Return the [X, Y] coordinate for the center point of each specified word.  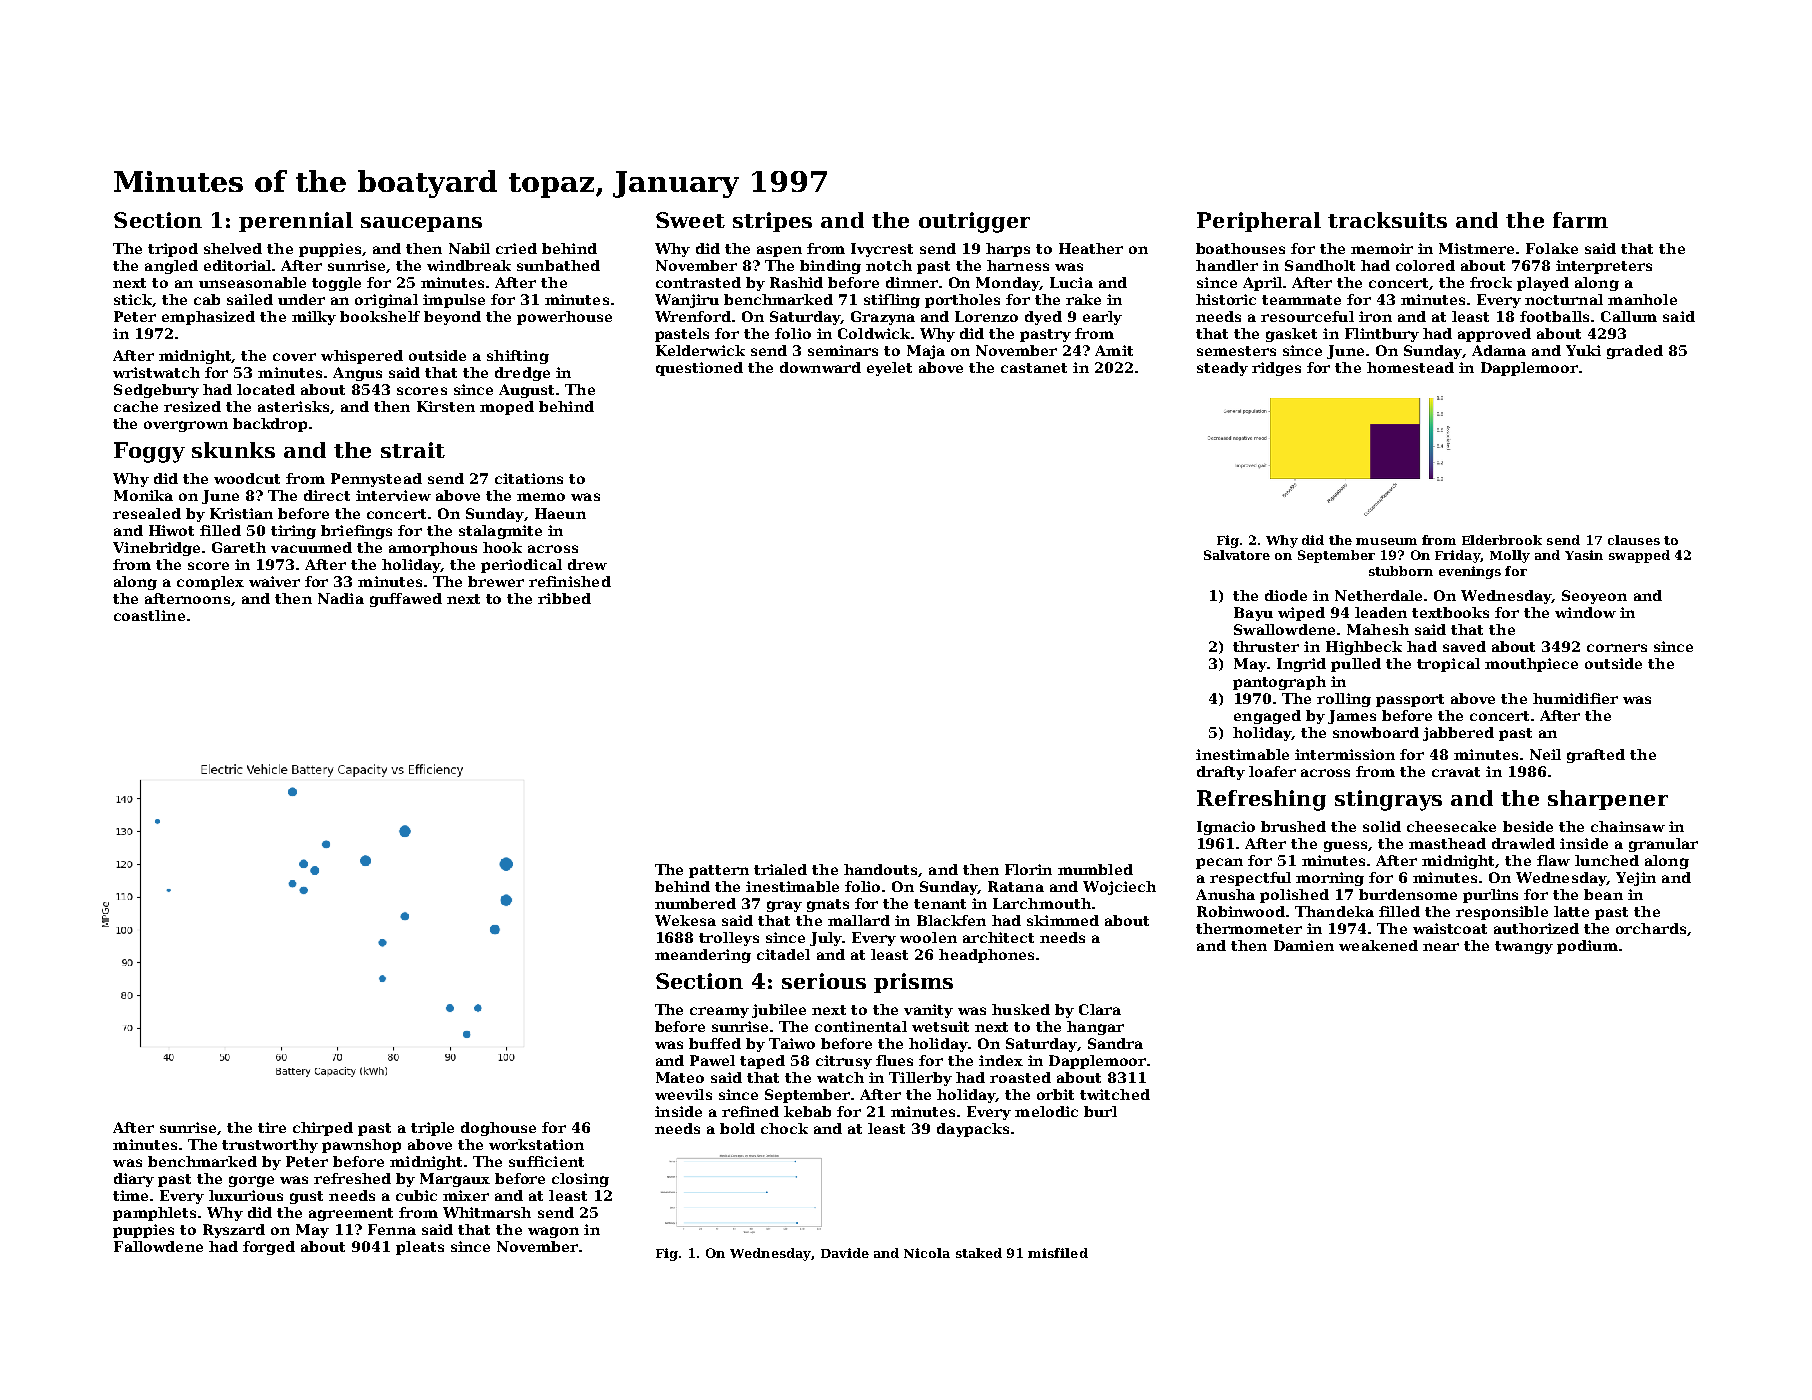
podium [1587, 947]
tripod [173, 250]
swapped [1639, 556]
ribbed [564, 598]
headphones [986, 956]
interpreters [1604, 267]
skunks [233, 450]
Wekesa [685, 920]
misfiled [1058, 1253]
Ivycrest [882, 250]
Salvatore [1237, 555]
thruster [1266, 646]
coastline [149, 615]
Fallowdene [158, 1246]
